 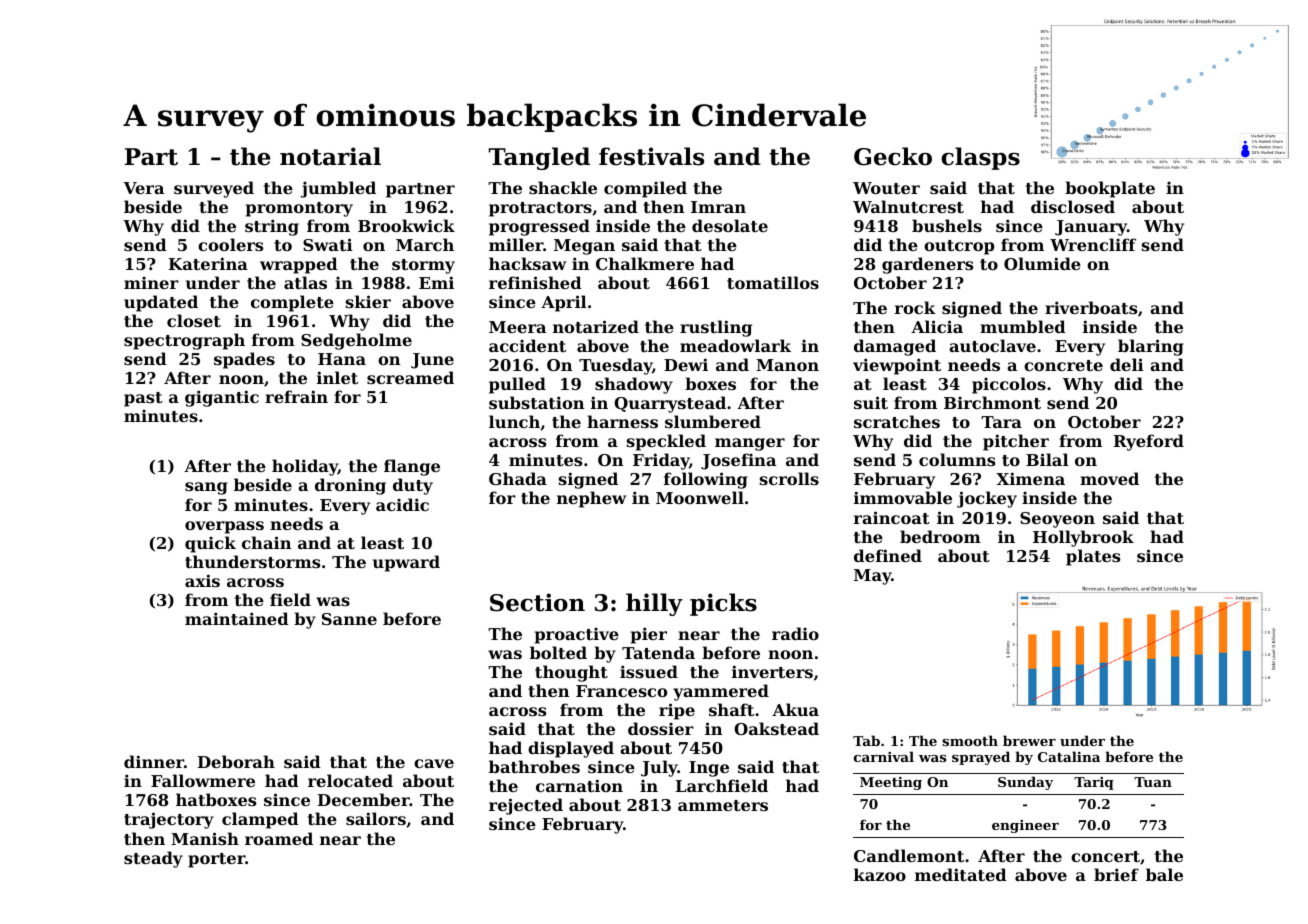 I want to click on Olumide, so click(x=1042, y=263).
